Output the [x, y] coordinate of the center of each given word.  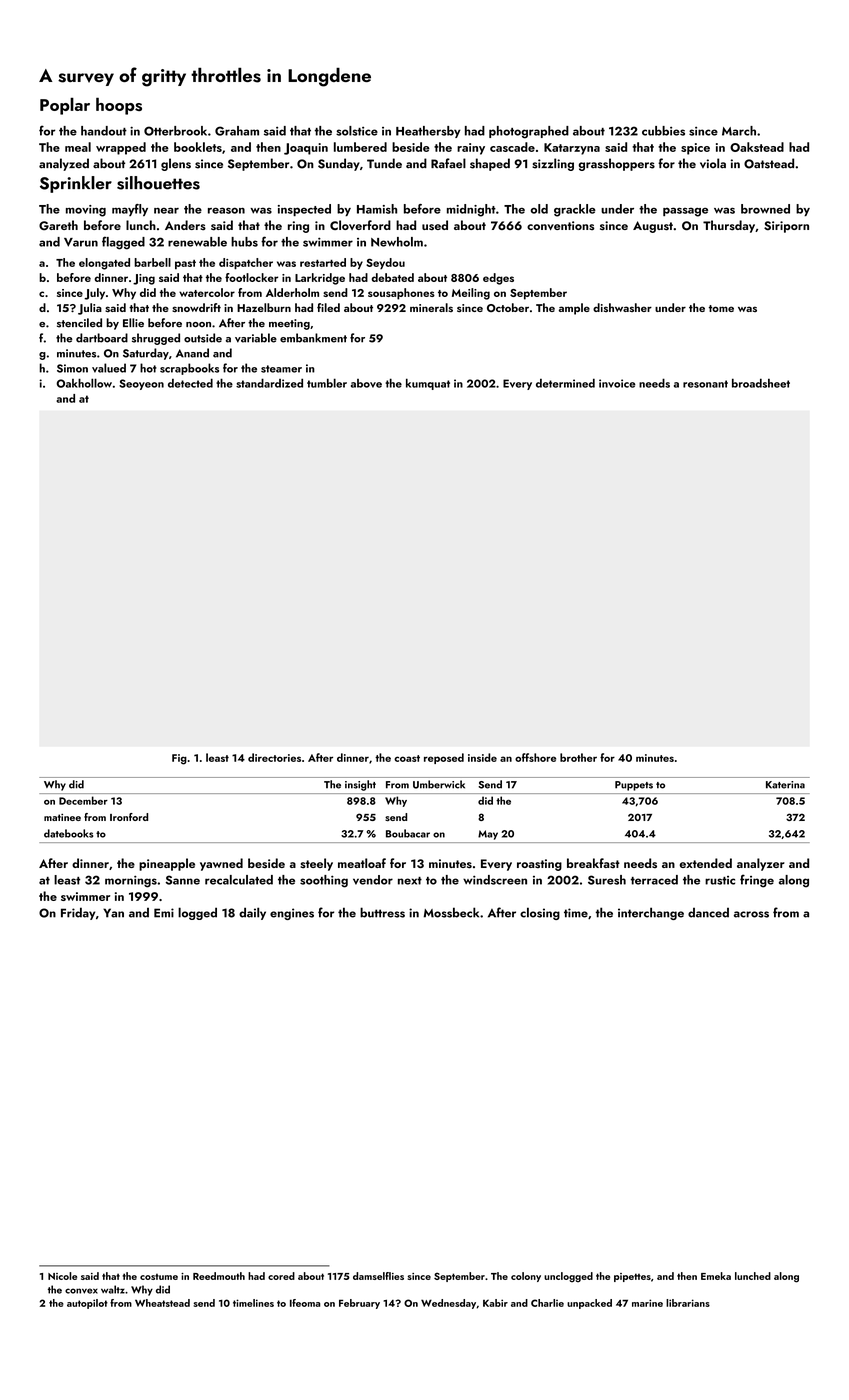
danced [708, 913]
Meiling [471, 294]
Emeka [716, 1276]
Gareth [58, 225]
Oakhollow [84, 383]
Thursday [729, 226]
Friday [78, 913]
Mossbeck [451, 912]
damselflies [378, 1276]
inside [482, 757]
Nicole [62, 1276]
